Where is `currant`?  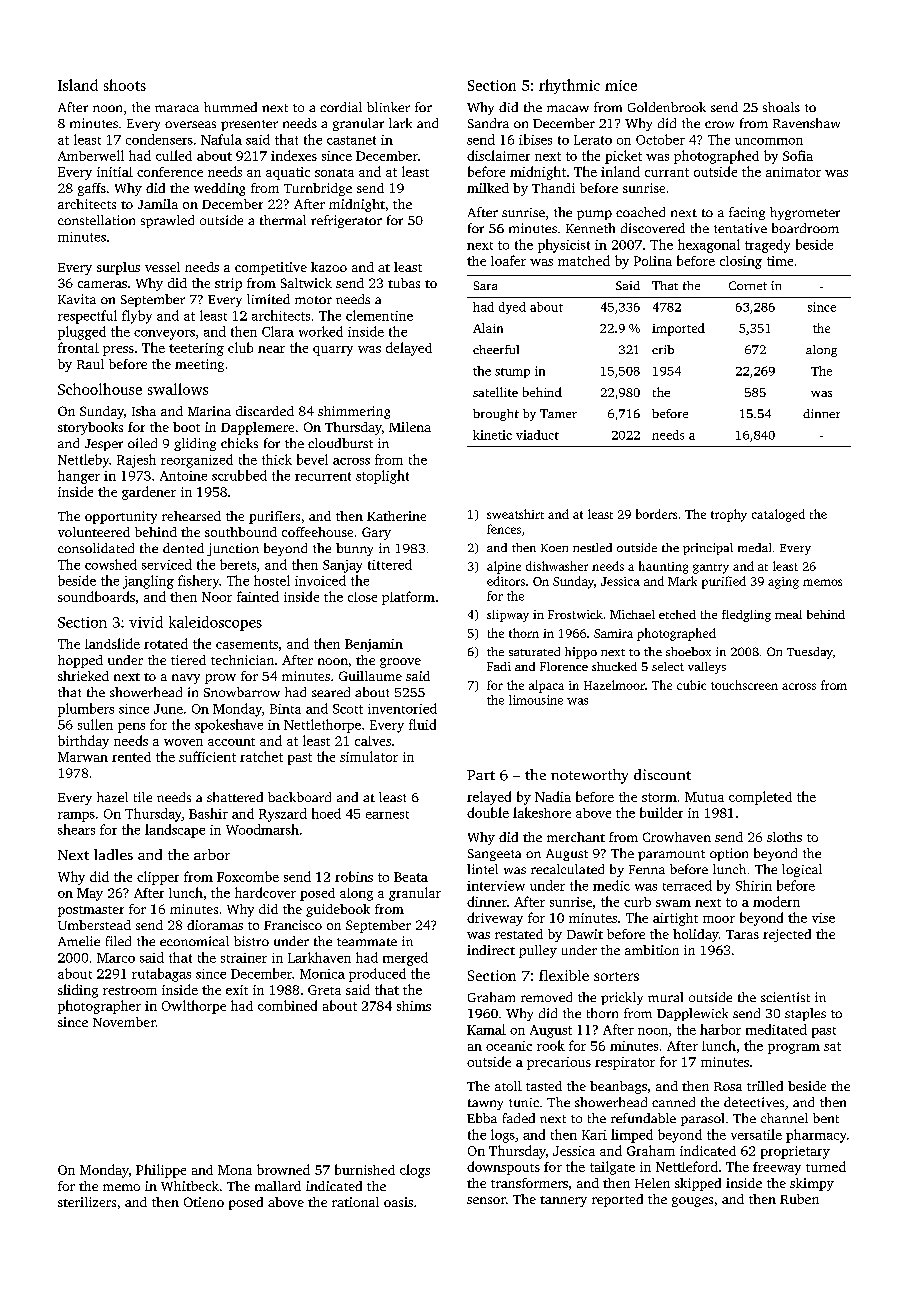
currant is located at coordinates (667, 172).
